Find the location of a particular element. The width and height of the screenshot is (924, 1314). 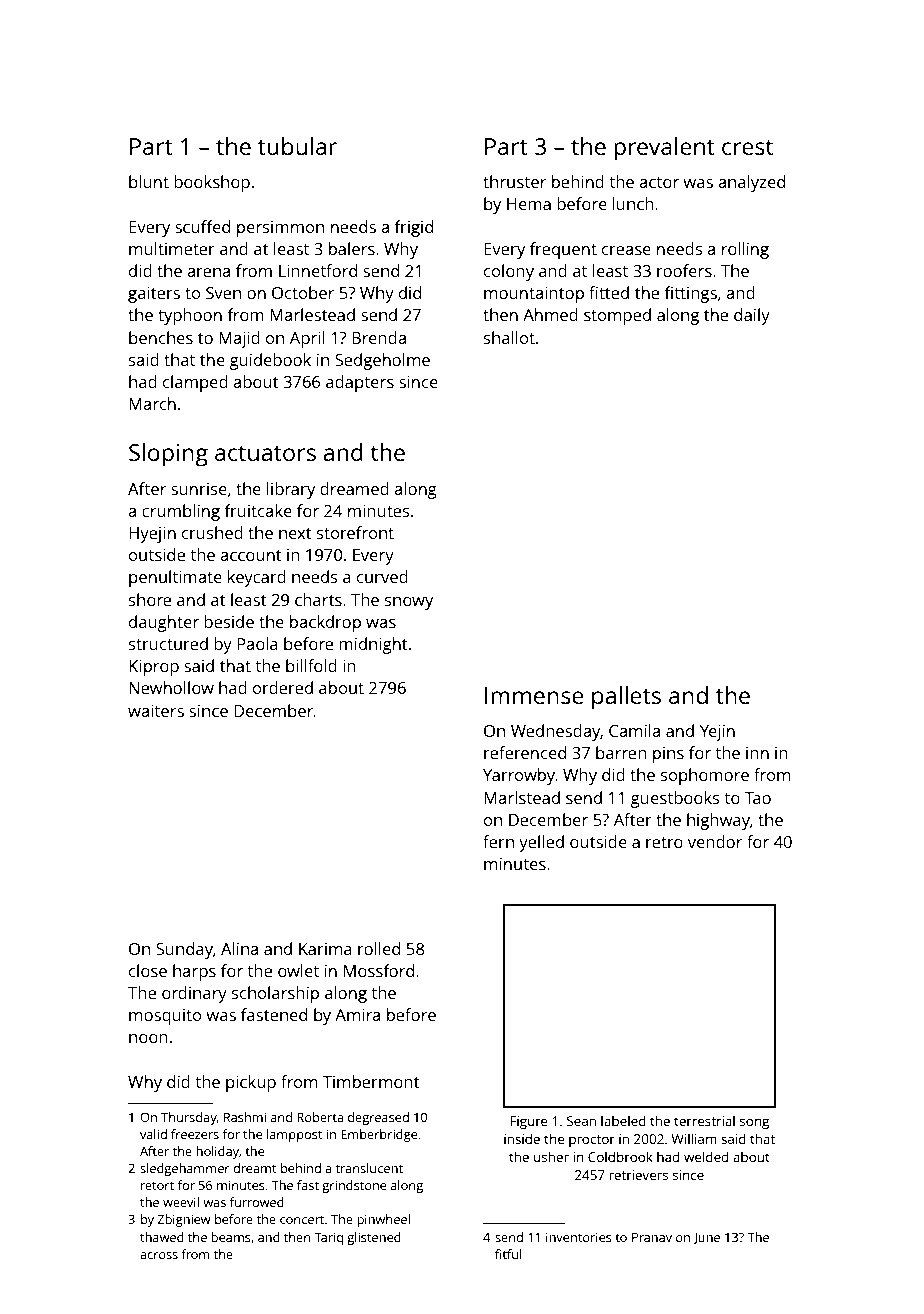

thruster is located at coordinates (514, 181).
